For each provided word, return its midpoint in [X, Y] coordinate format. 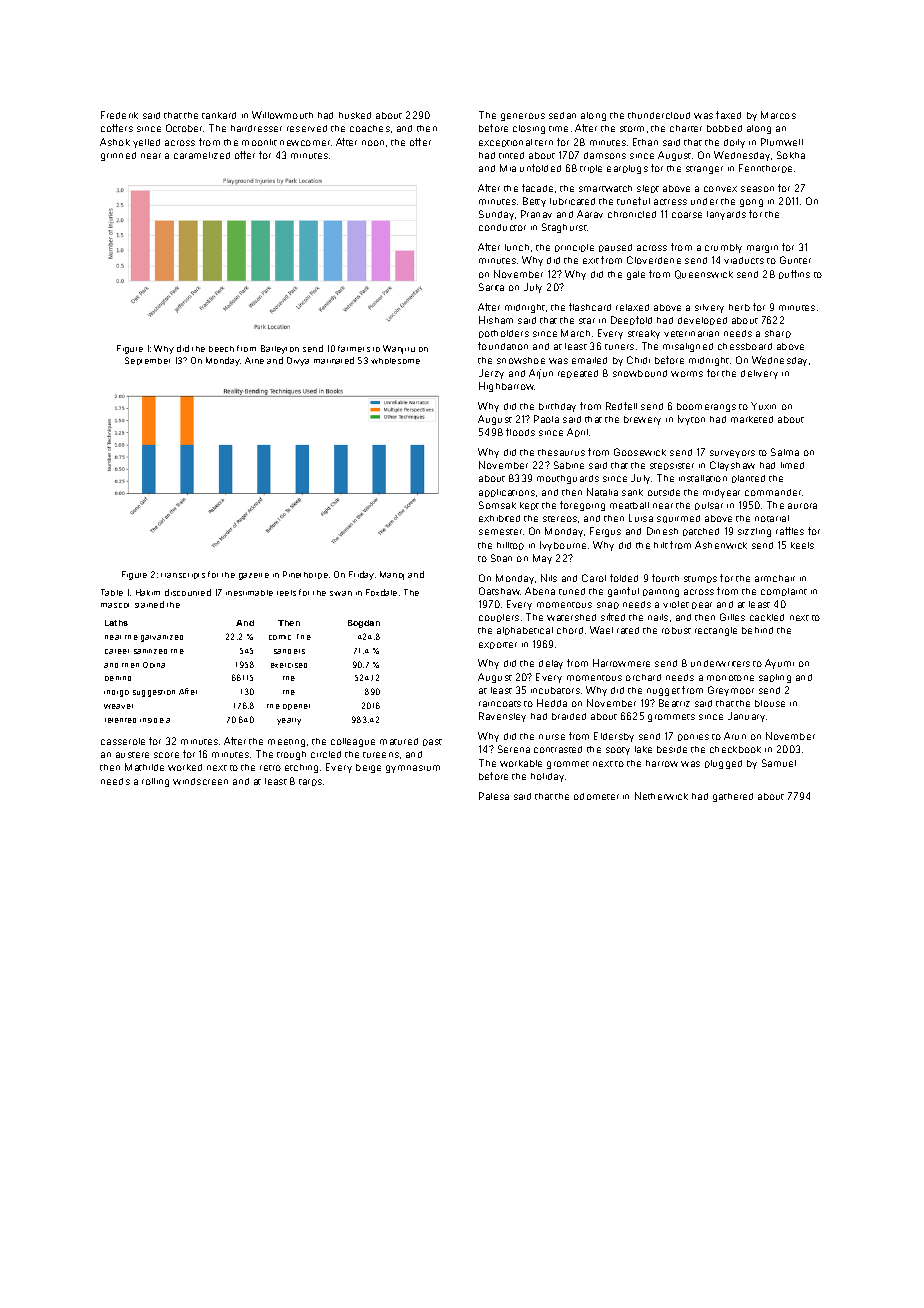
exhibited [499, 518]
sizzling [754, 532]
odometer [596, 796]
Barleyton [280, 349]
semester [500, 532]
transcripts [183, 576]
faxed [728, 115]
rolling [155, 782]
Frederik [119, 115]
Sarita [491, 287]
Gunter [795, 260]
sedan [562, 115]
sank [632, 492]
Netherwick [661, 796]
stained [149, 604]
